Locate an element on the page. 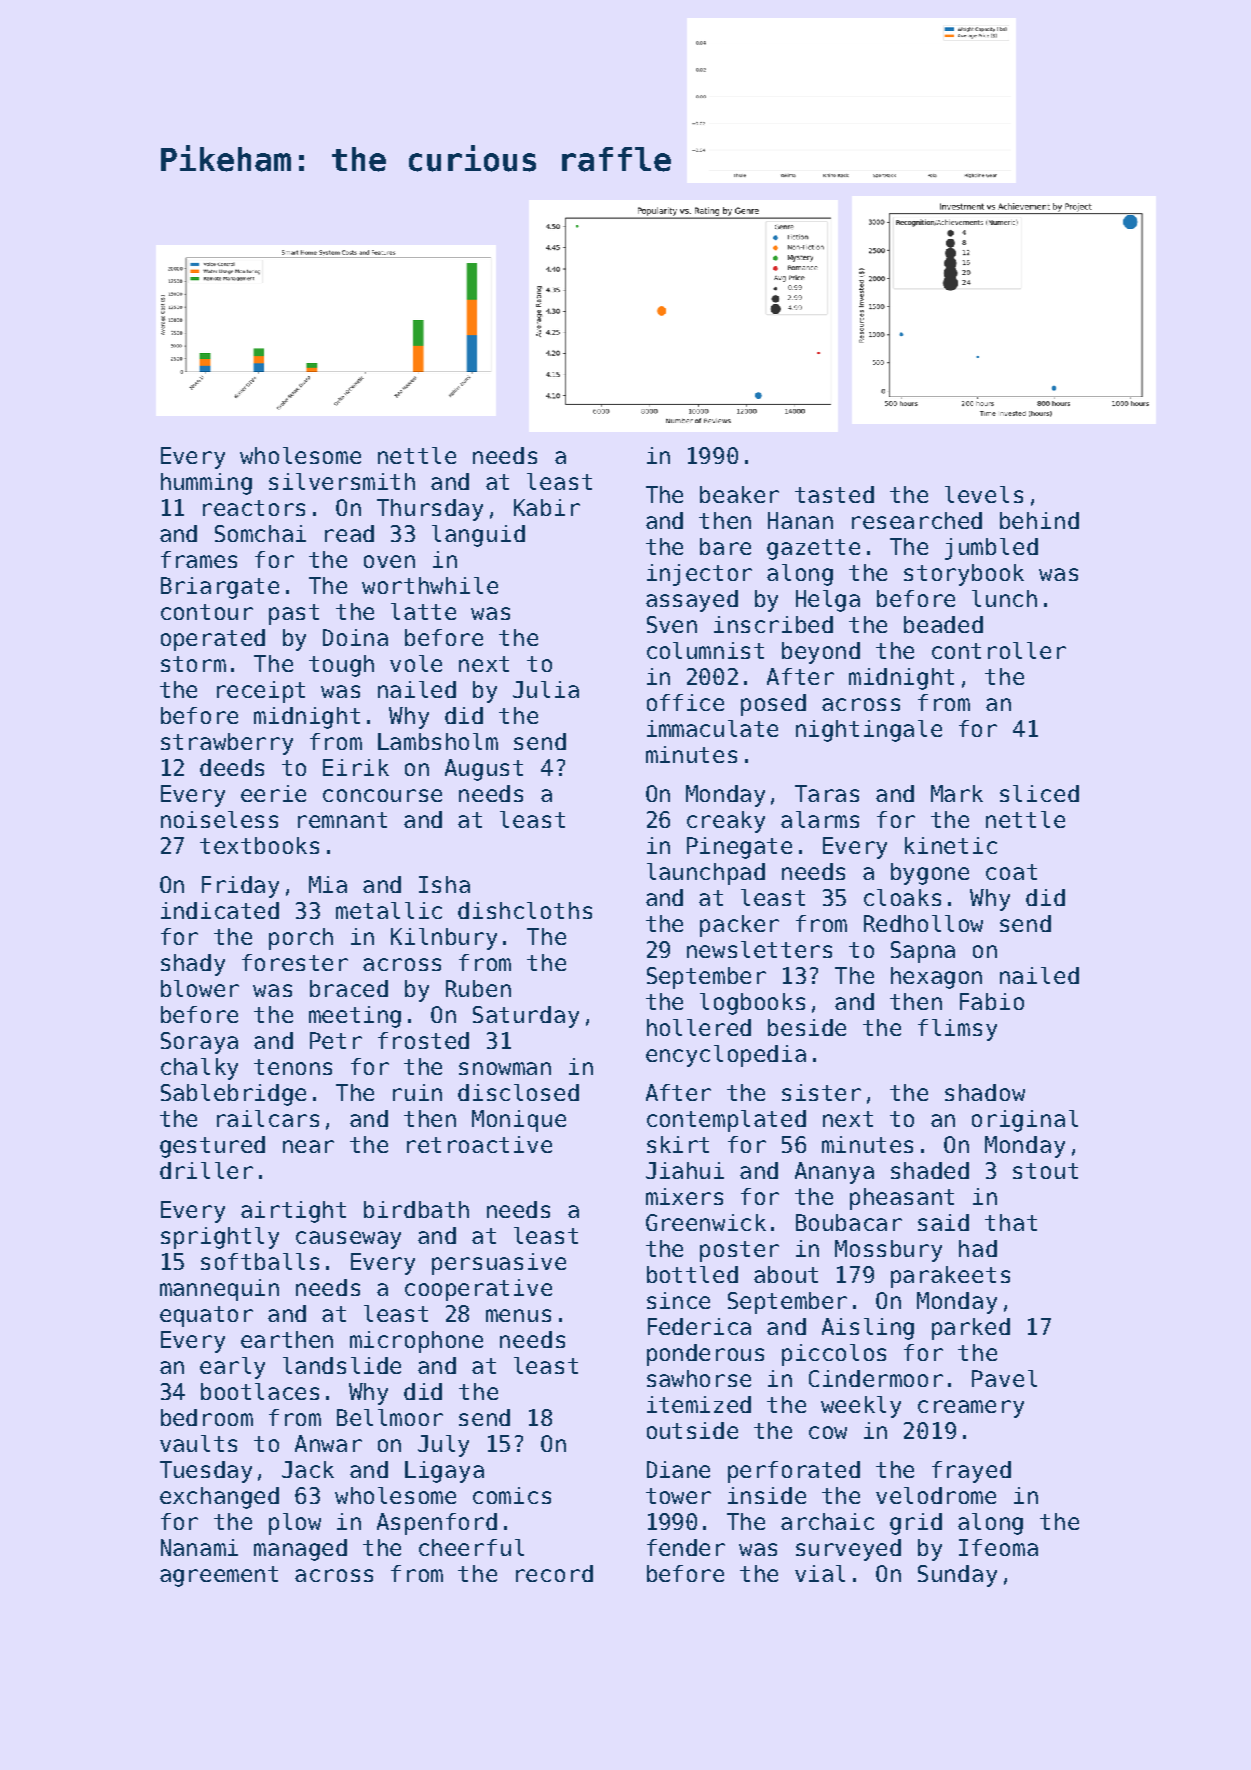 The width and height of the image is (1251, 1770). driller is located at coordinates (206, 1170).
